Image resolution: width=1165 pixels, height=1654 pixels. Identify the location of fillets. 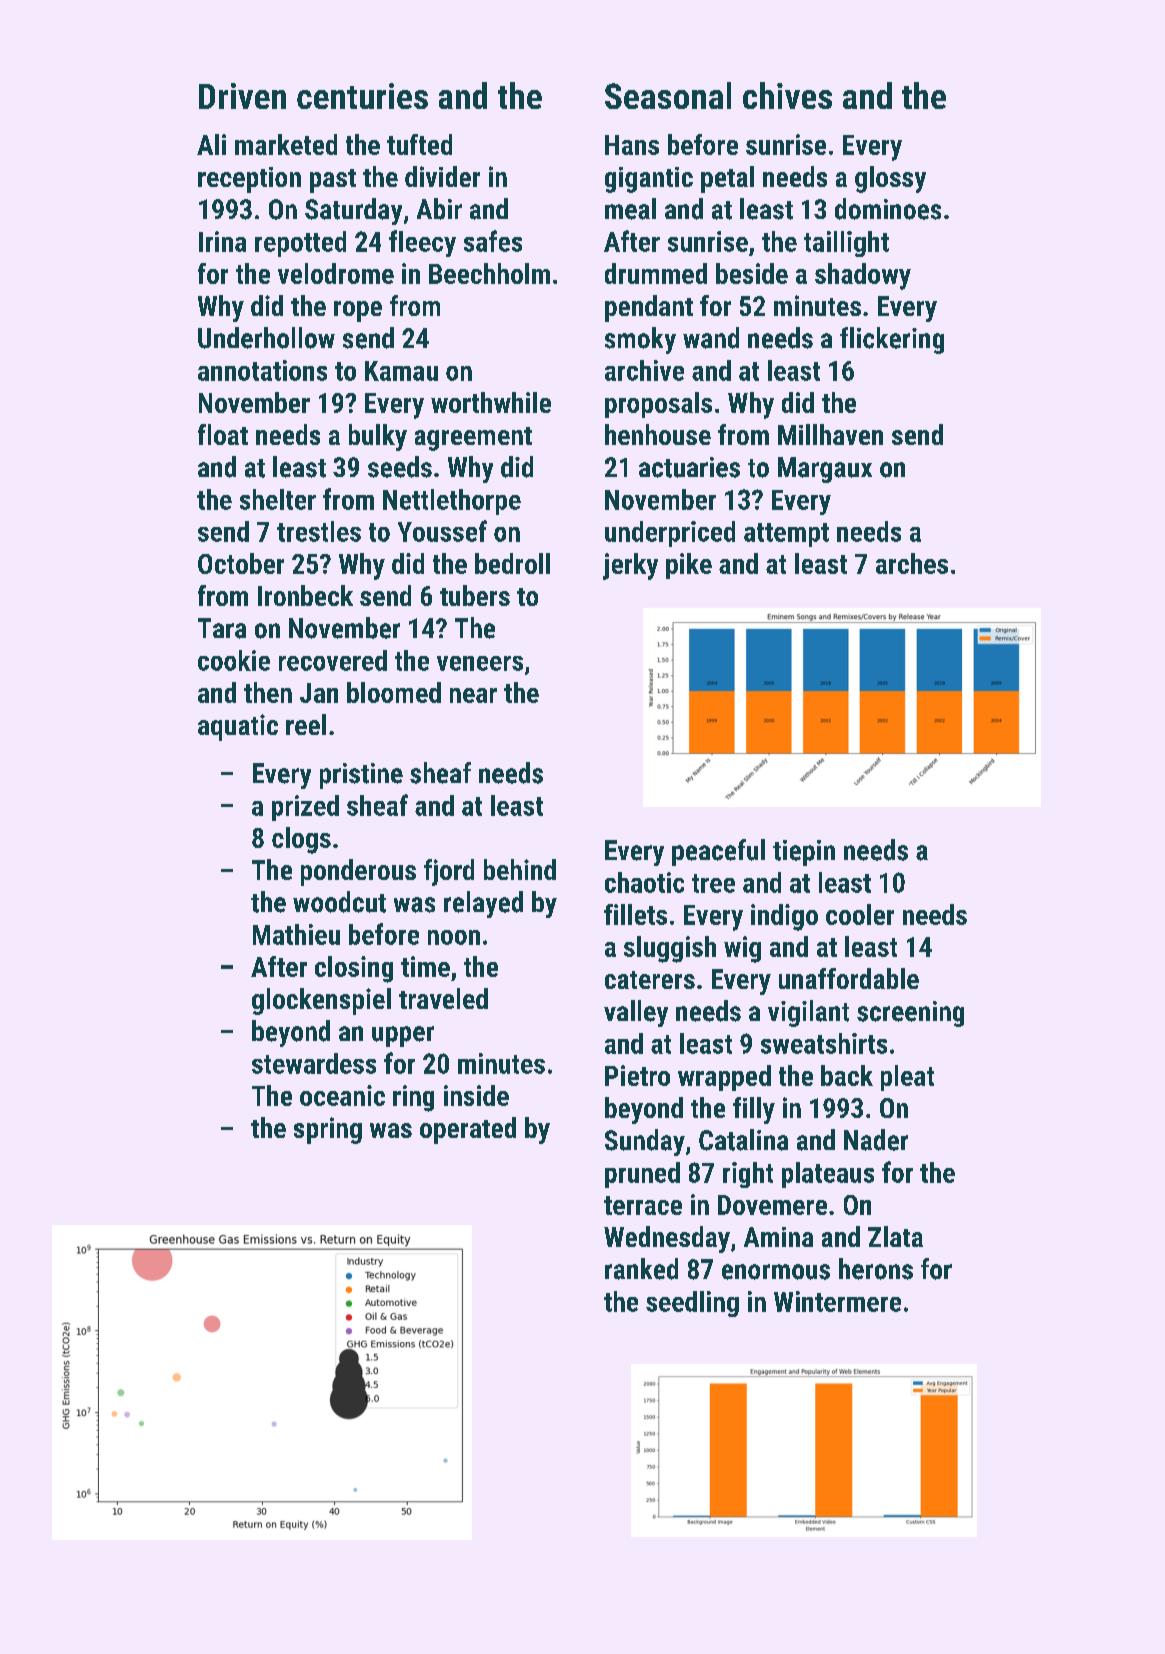
(635, 914).
